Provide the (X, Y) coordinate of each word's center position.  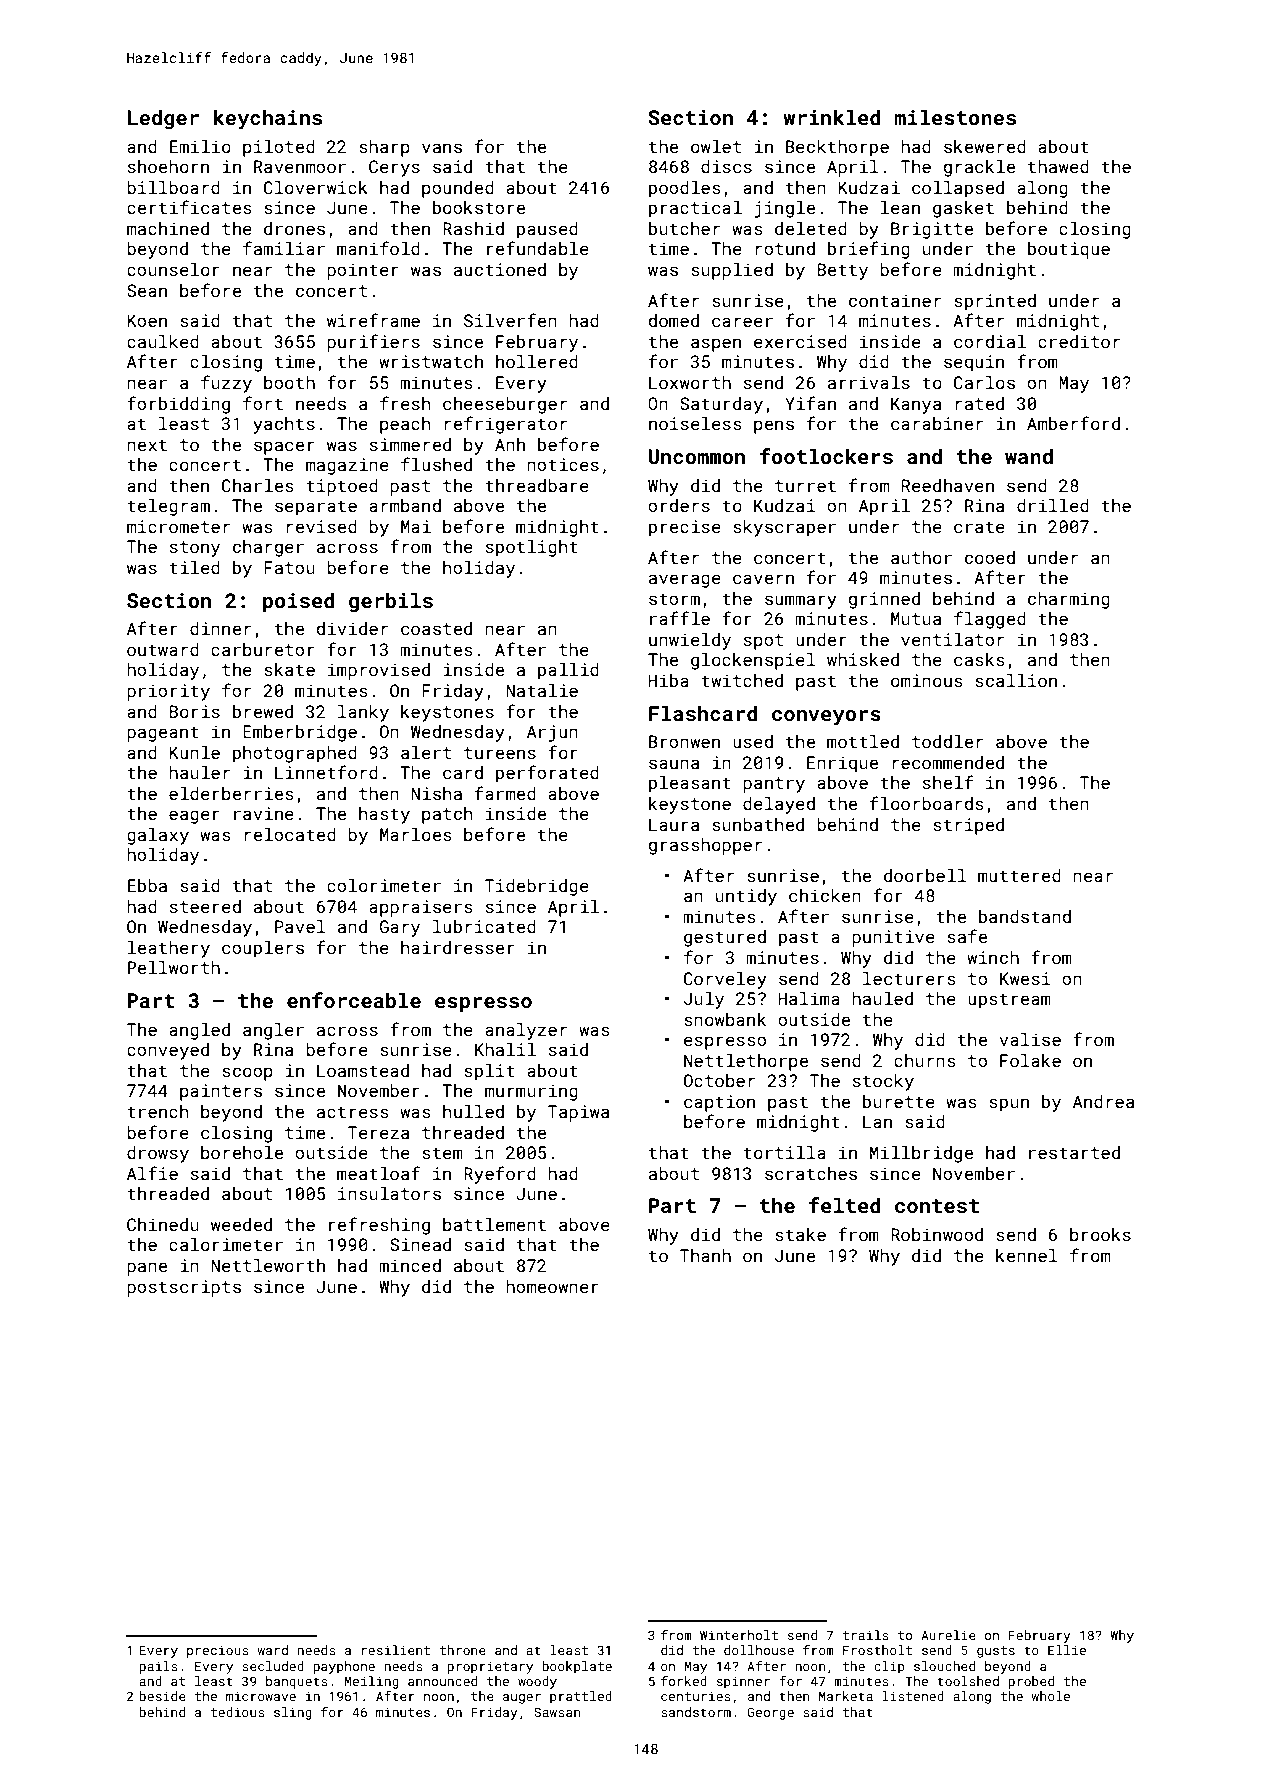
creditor (1079, 341)
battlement (494, 1224)
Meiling (372, 1682)
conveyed (168, 1051)
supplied (732, 271)
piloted (279, 148)
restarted (1074, 1152)
